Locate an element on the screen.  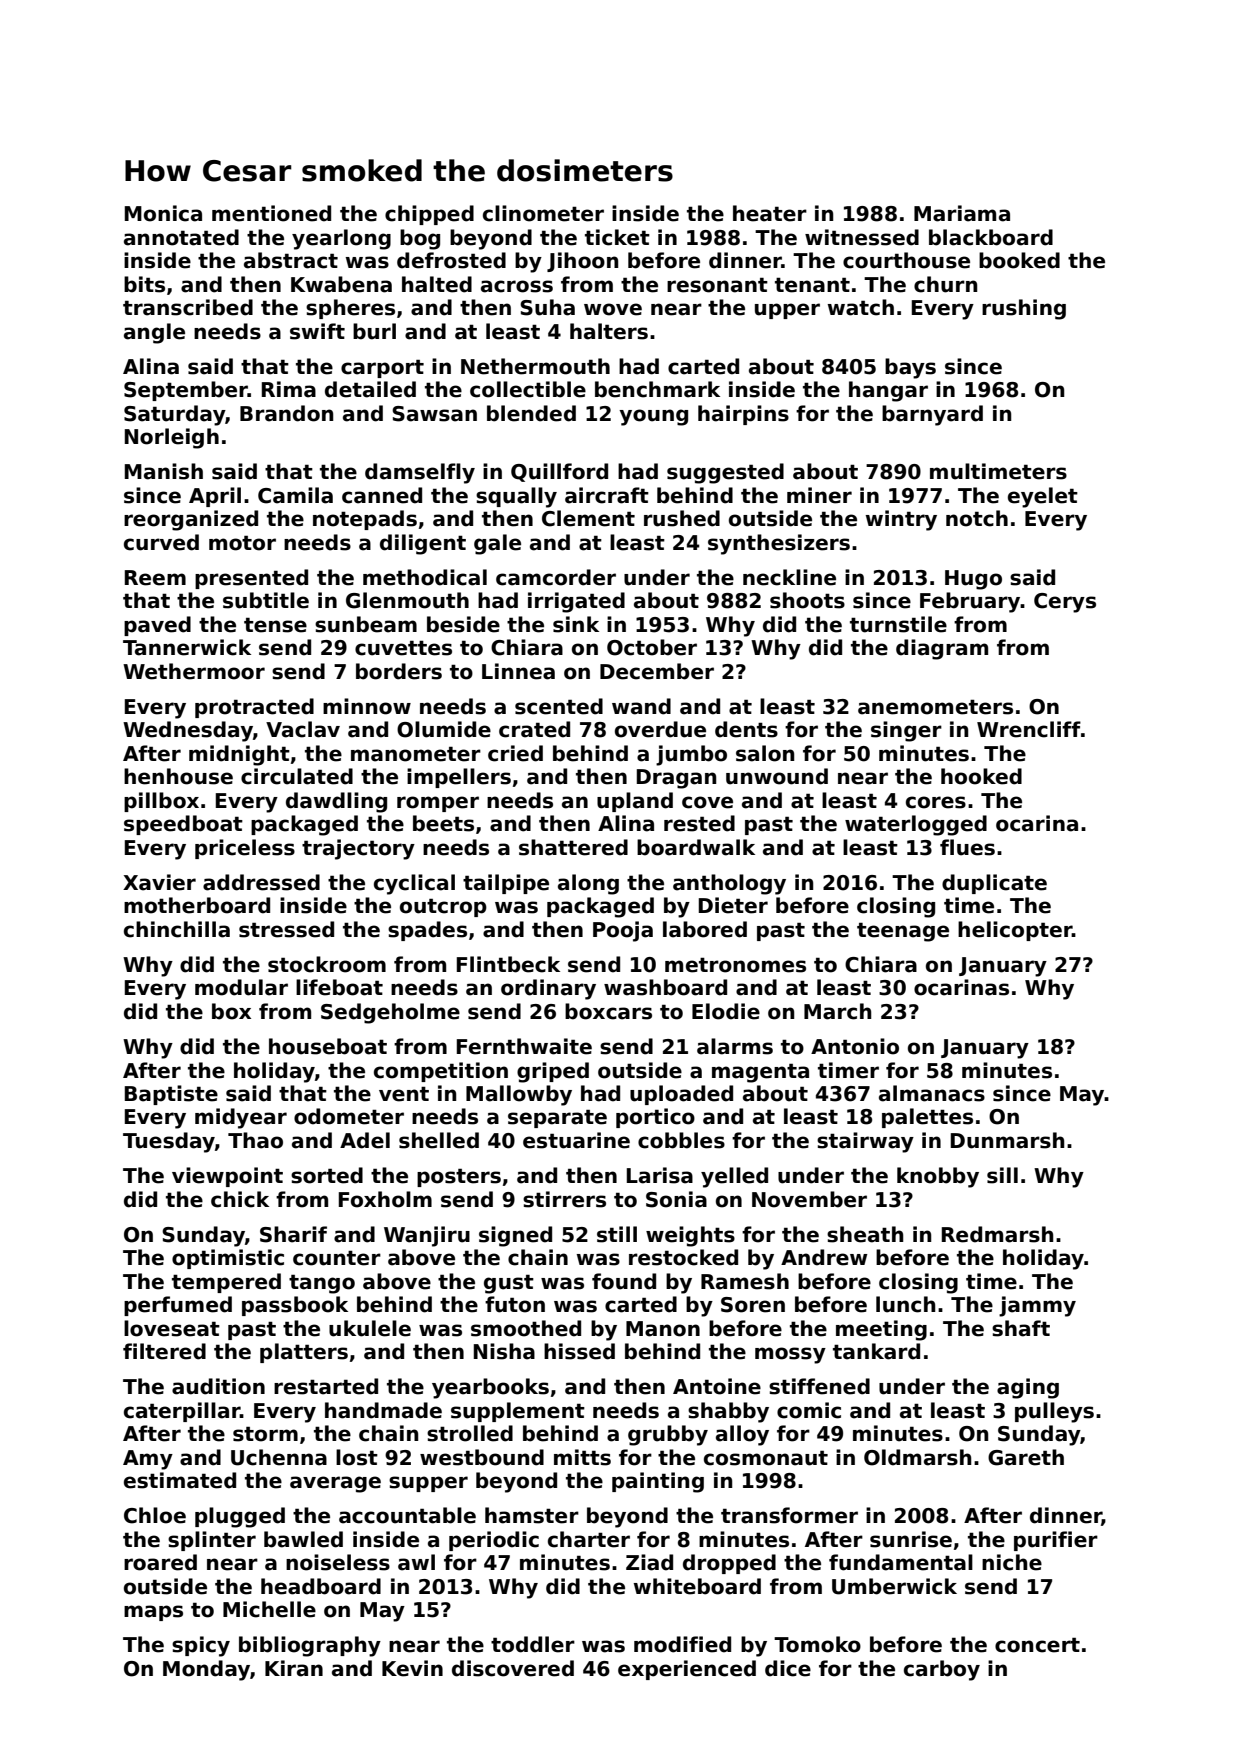
resonant is located at coordinates (717, 285).
